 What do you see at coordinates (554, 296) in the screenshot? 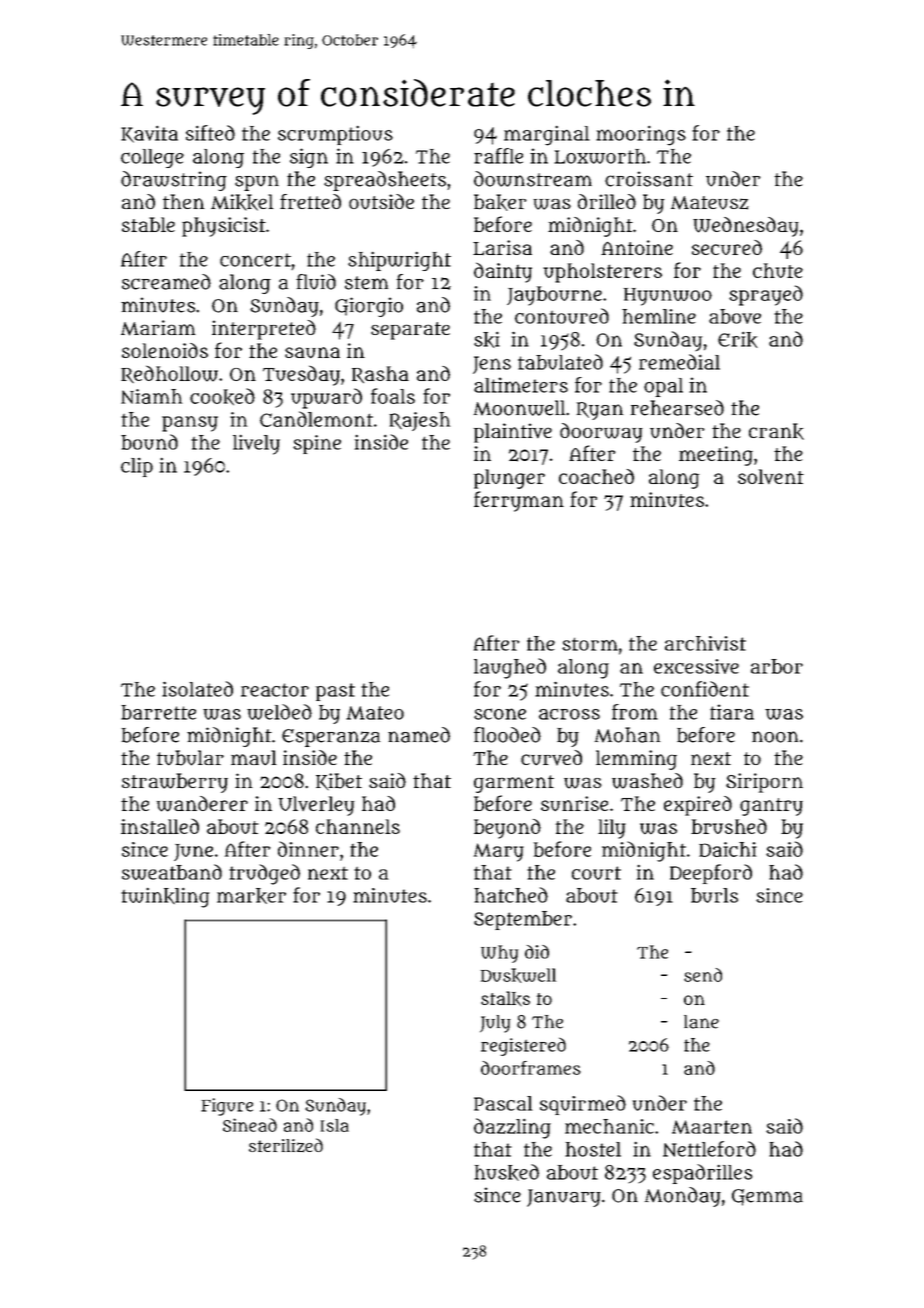
I see `Jaybourne` at bounding box center [554, 296].
